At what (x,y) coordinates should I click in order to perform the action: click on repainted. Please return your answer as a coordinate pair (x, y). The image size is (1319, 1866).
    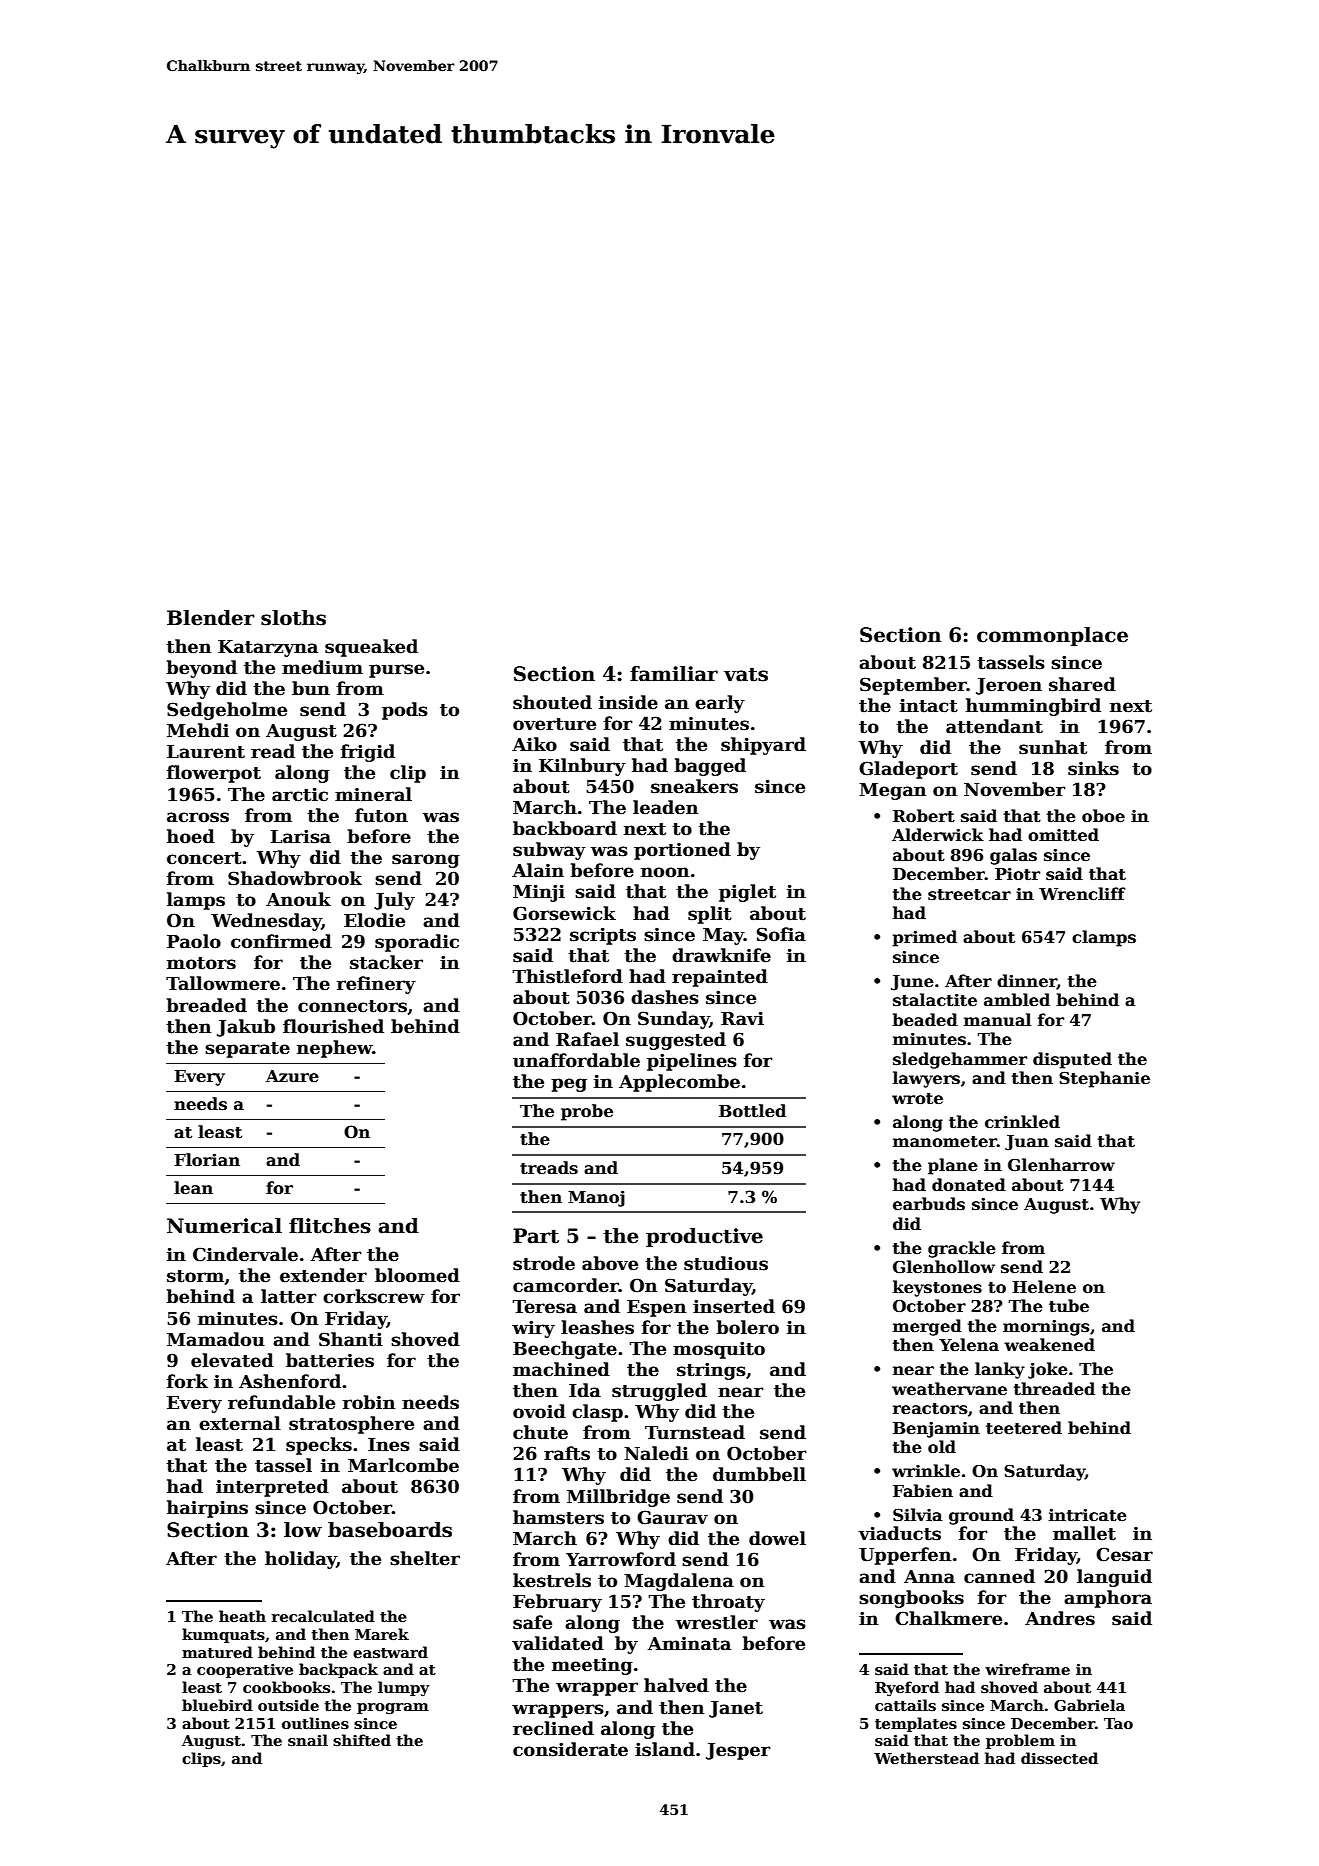
    Looking at the image, I should click on (720, 978).
